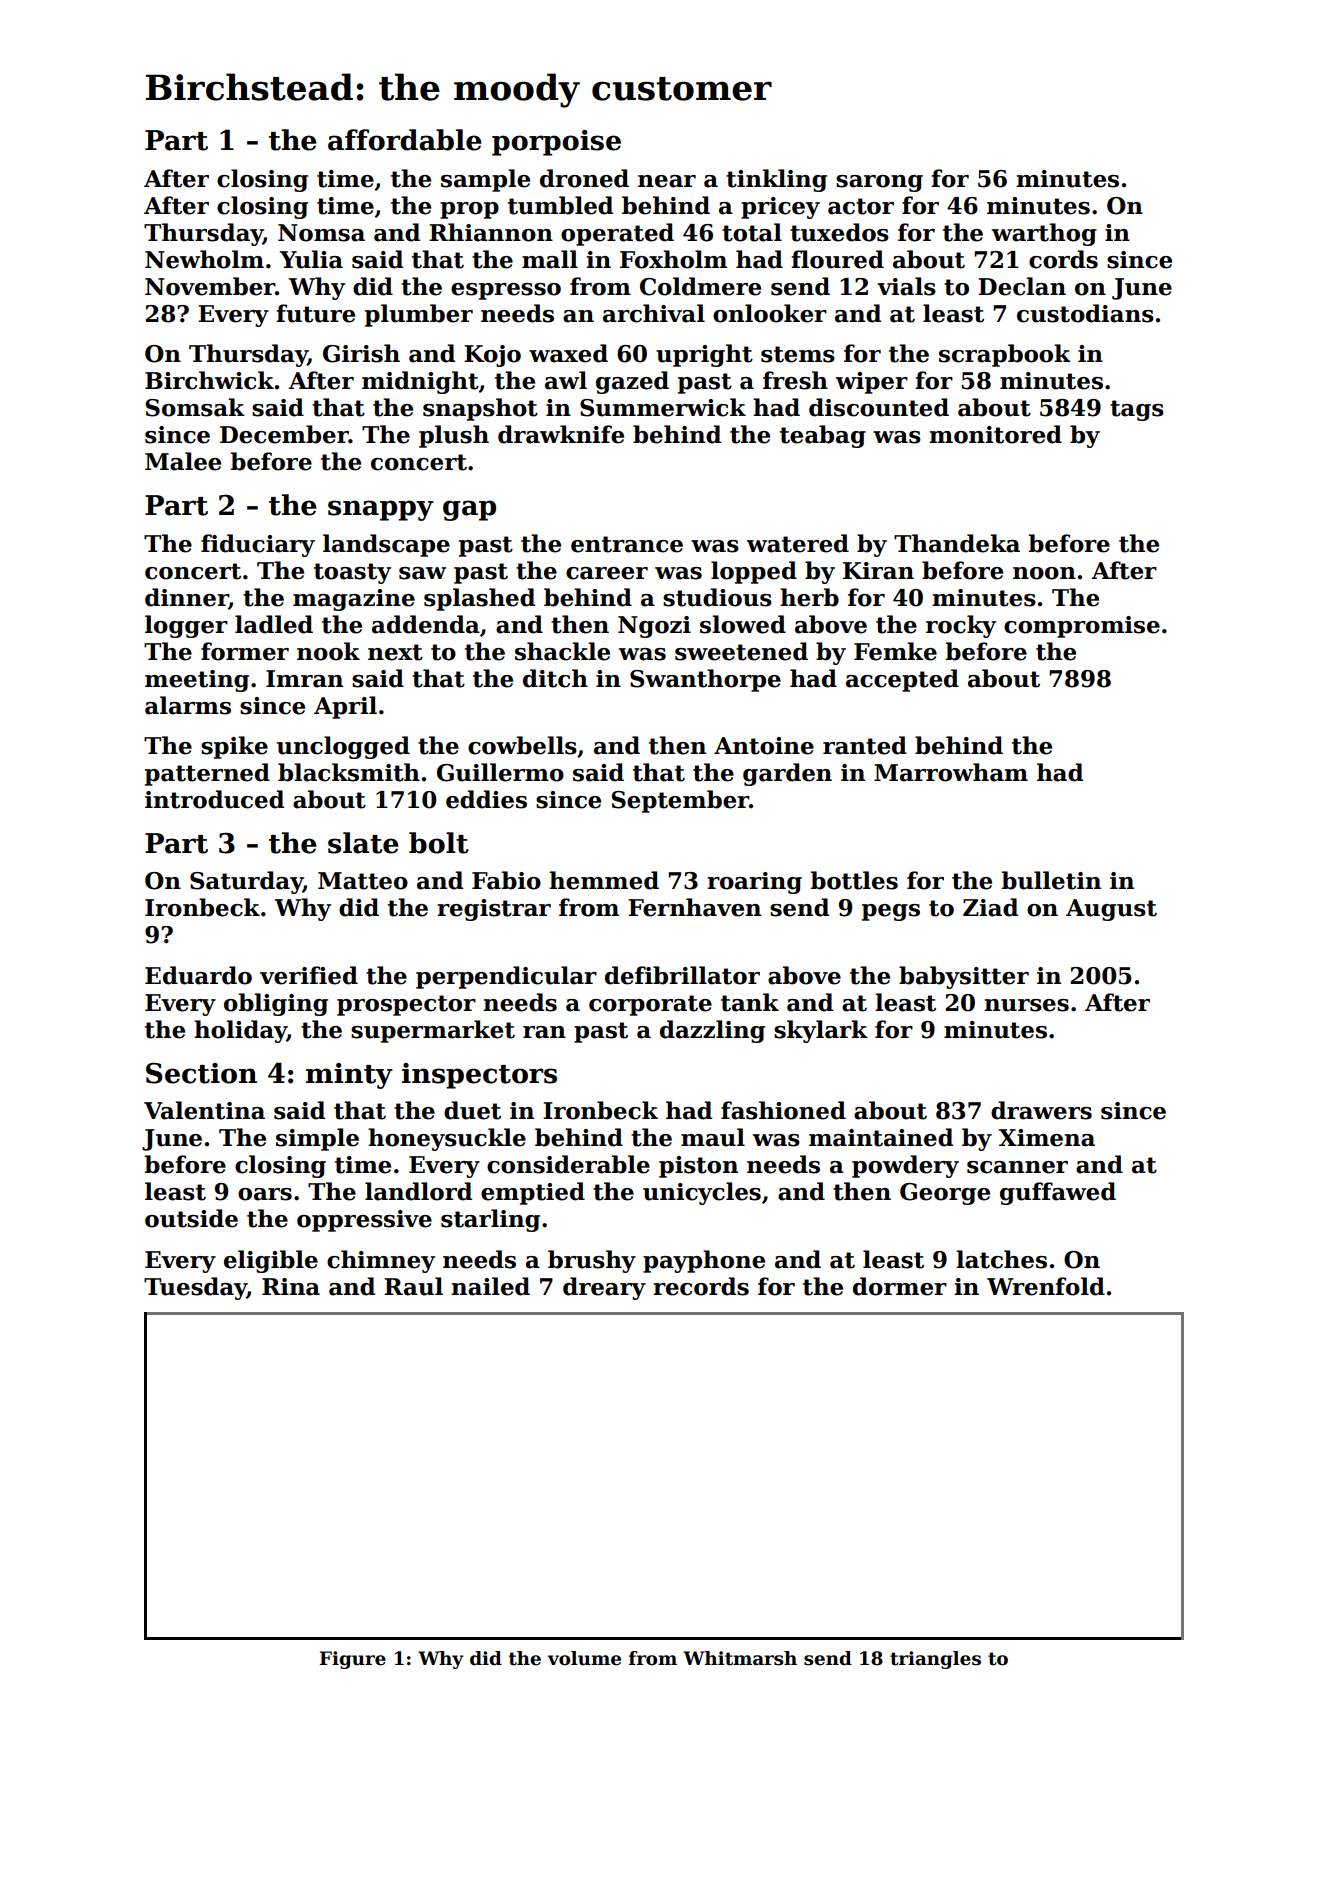 The height and width of the page is (1879, 1328). Describe the element at coordinates (1046, 1286) in the page. I see `Wrenfold` at that location.
